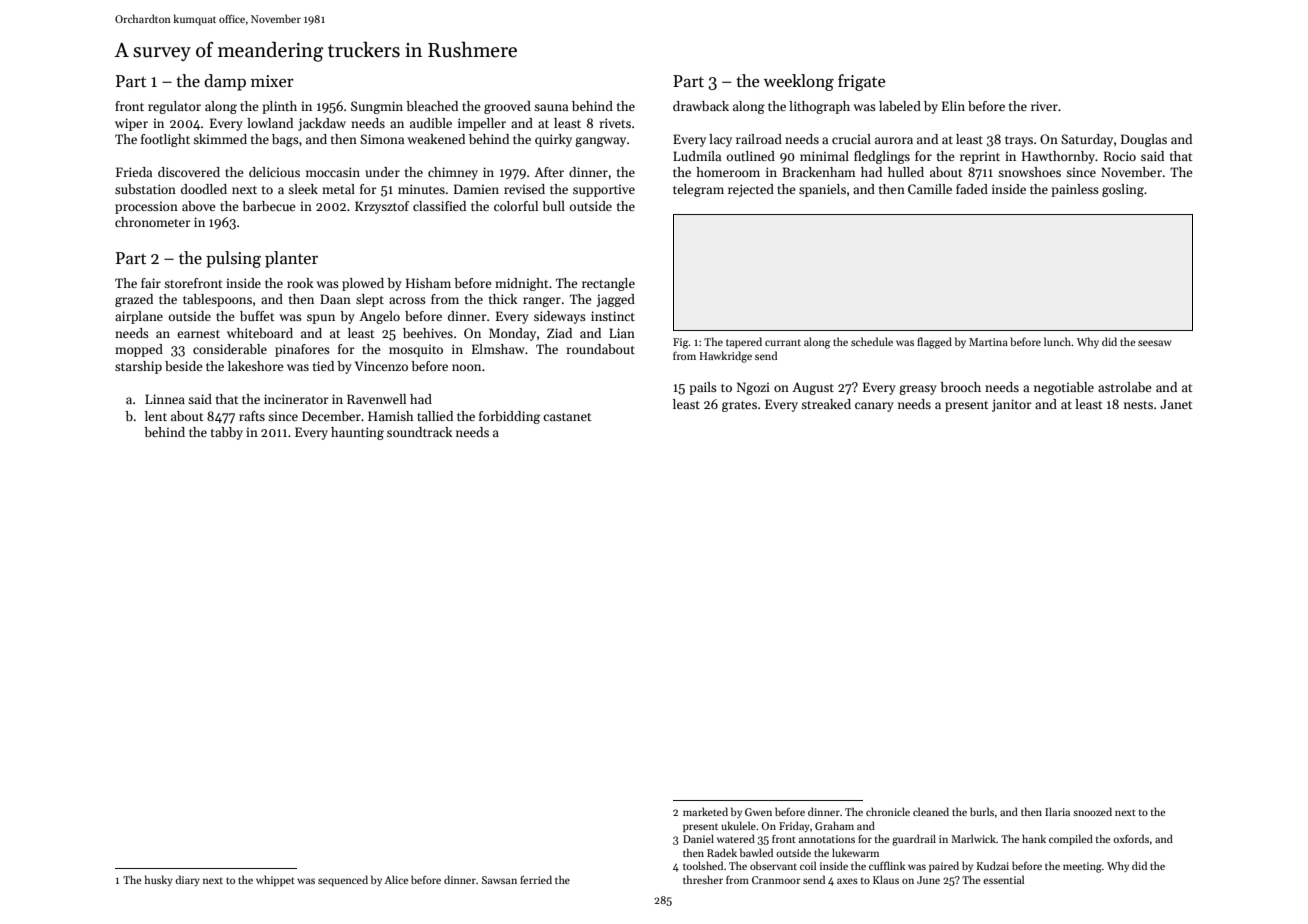  I want to click on marketed, so click(705, 811).
